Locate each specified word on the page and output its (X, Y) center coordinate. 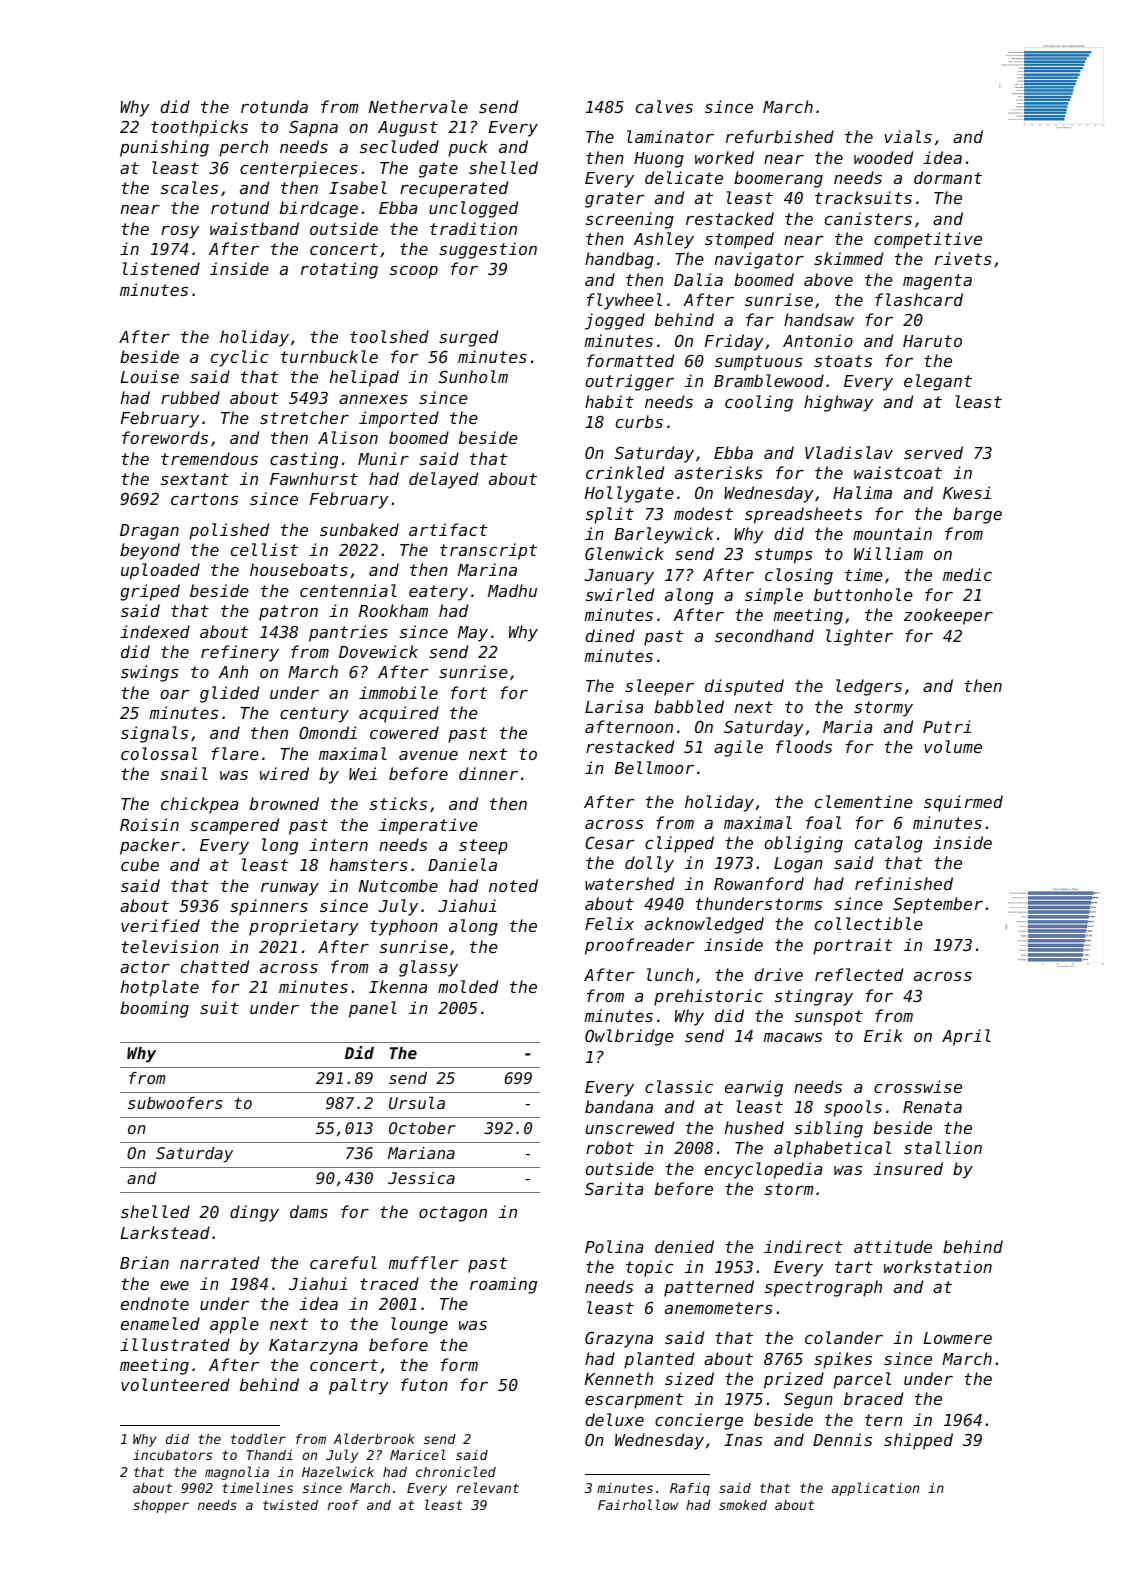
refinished (904, 883)
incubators (172, 1455)
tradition (473, 228)
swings (150, 673)
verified (160, 925)
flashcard (919, 299)
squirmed (963, 803)
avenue (428, 755)
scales (189, 187)
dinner (488, 773)
